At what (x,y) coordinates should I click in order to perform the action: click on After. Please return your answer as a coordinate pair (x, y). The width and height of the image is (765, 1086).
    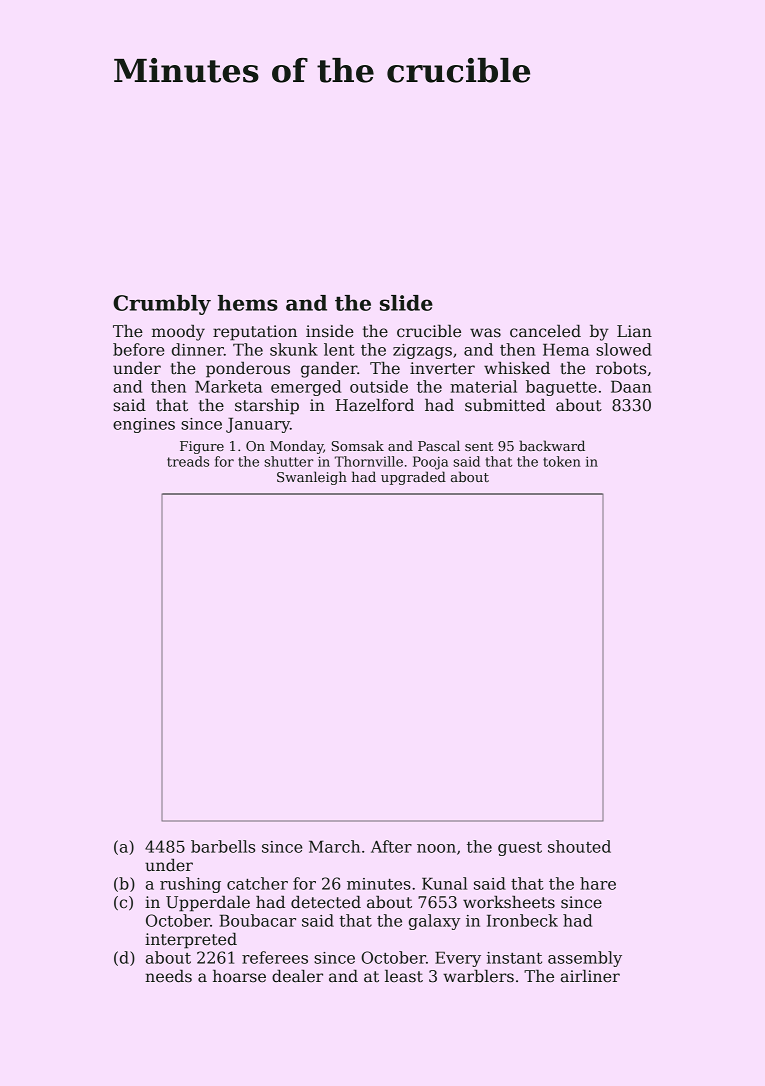
    Looking at the image, I should click on (391, 846).
